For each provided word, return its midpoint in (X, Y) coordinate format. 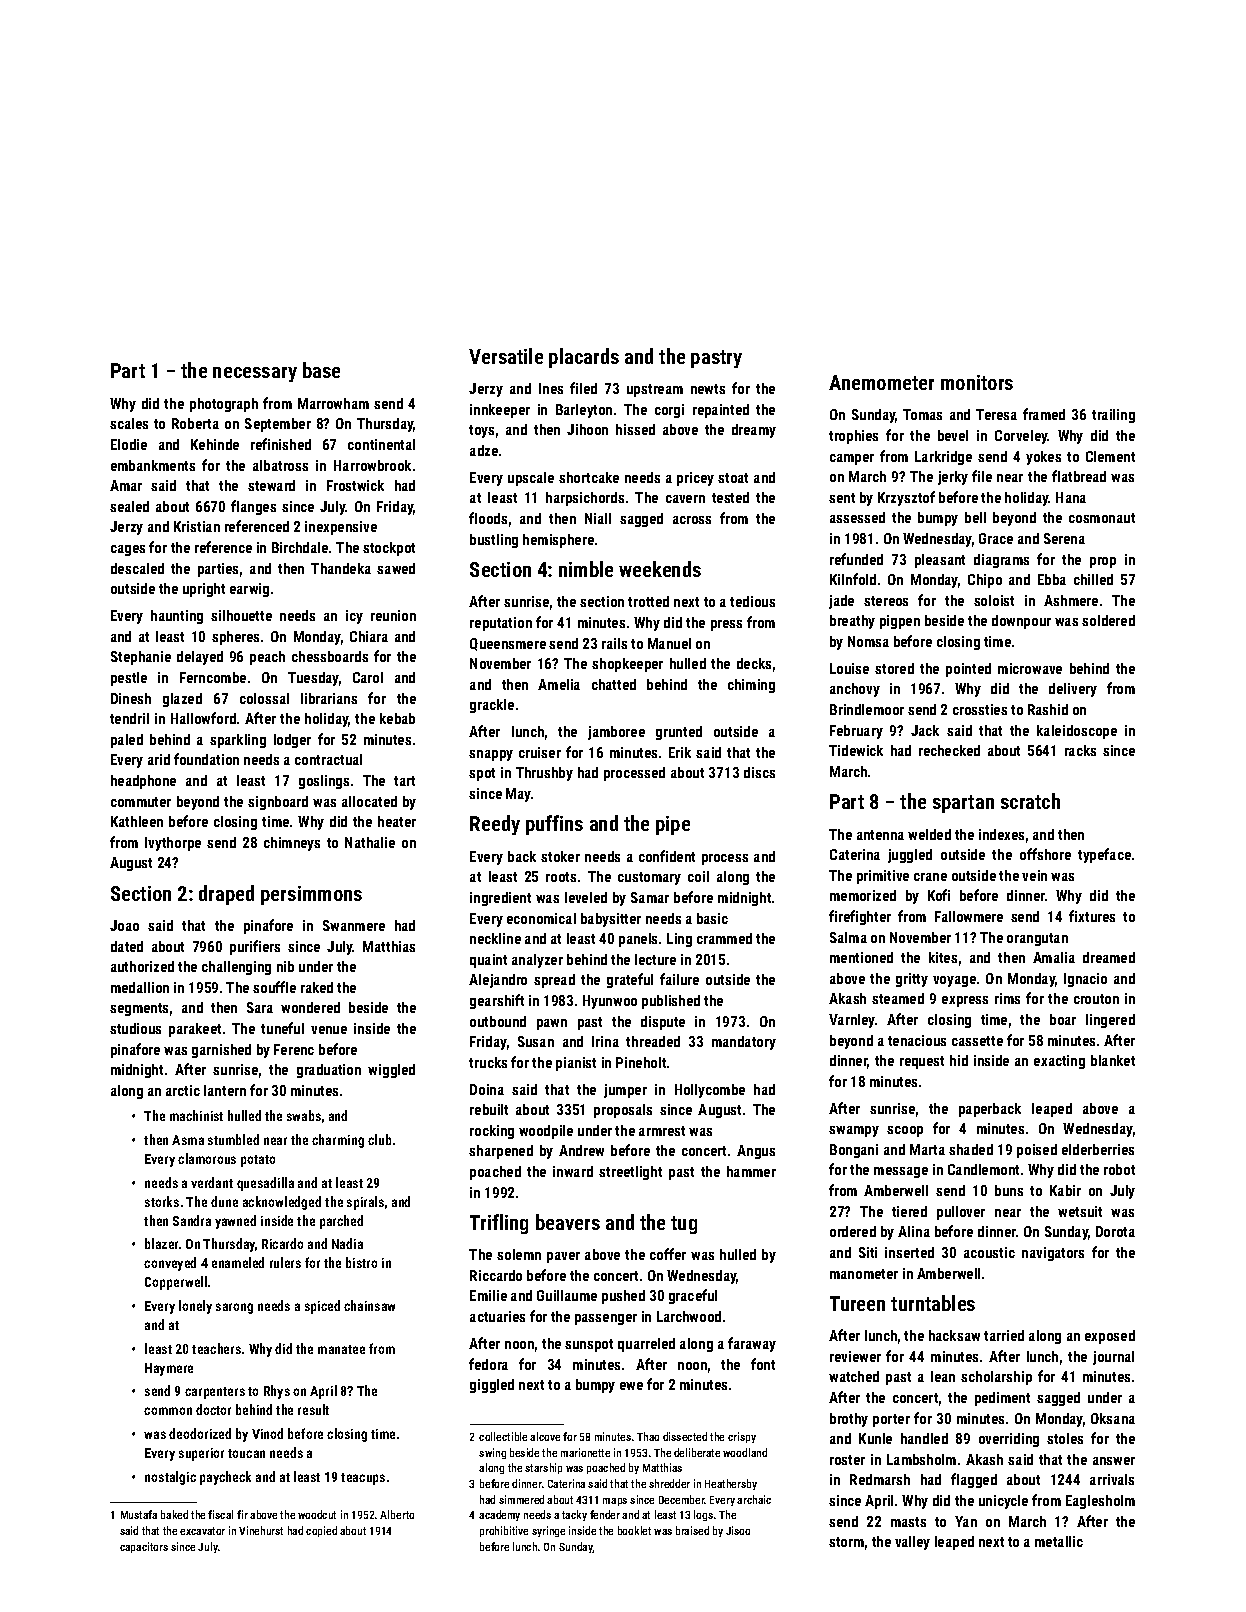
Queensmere (508, 644)
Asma (188, 1140)
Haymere (169, 1369)
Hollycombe (710, 1091)
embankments (153, 465)
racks (1080, 750)
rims (1007, 998)
